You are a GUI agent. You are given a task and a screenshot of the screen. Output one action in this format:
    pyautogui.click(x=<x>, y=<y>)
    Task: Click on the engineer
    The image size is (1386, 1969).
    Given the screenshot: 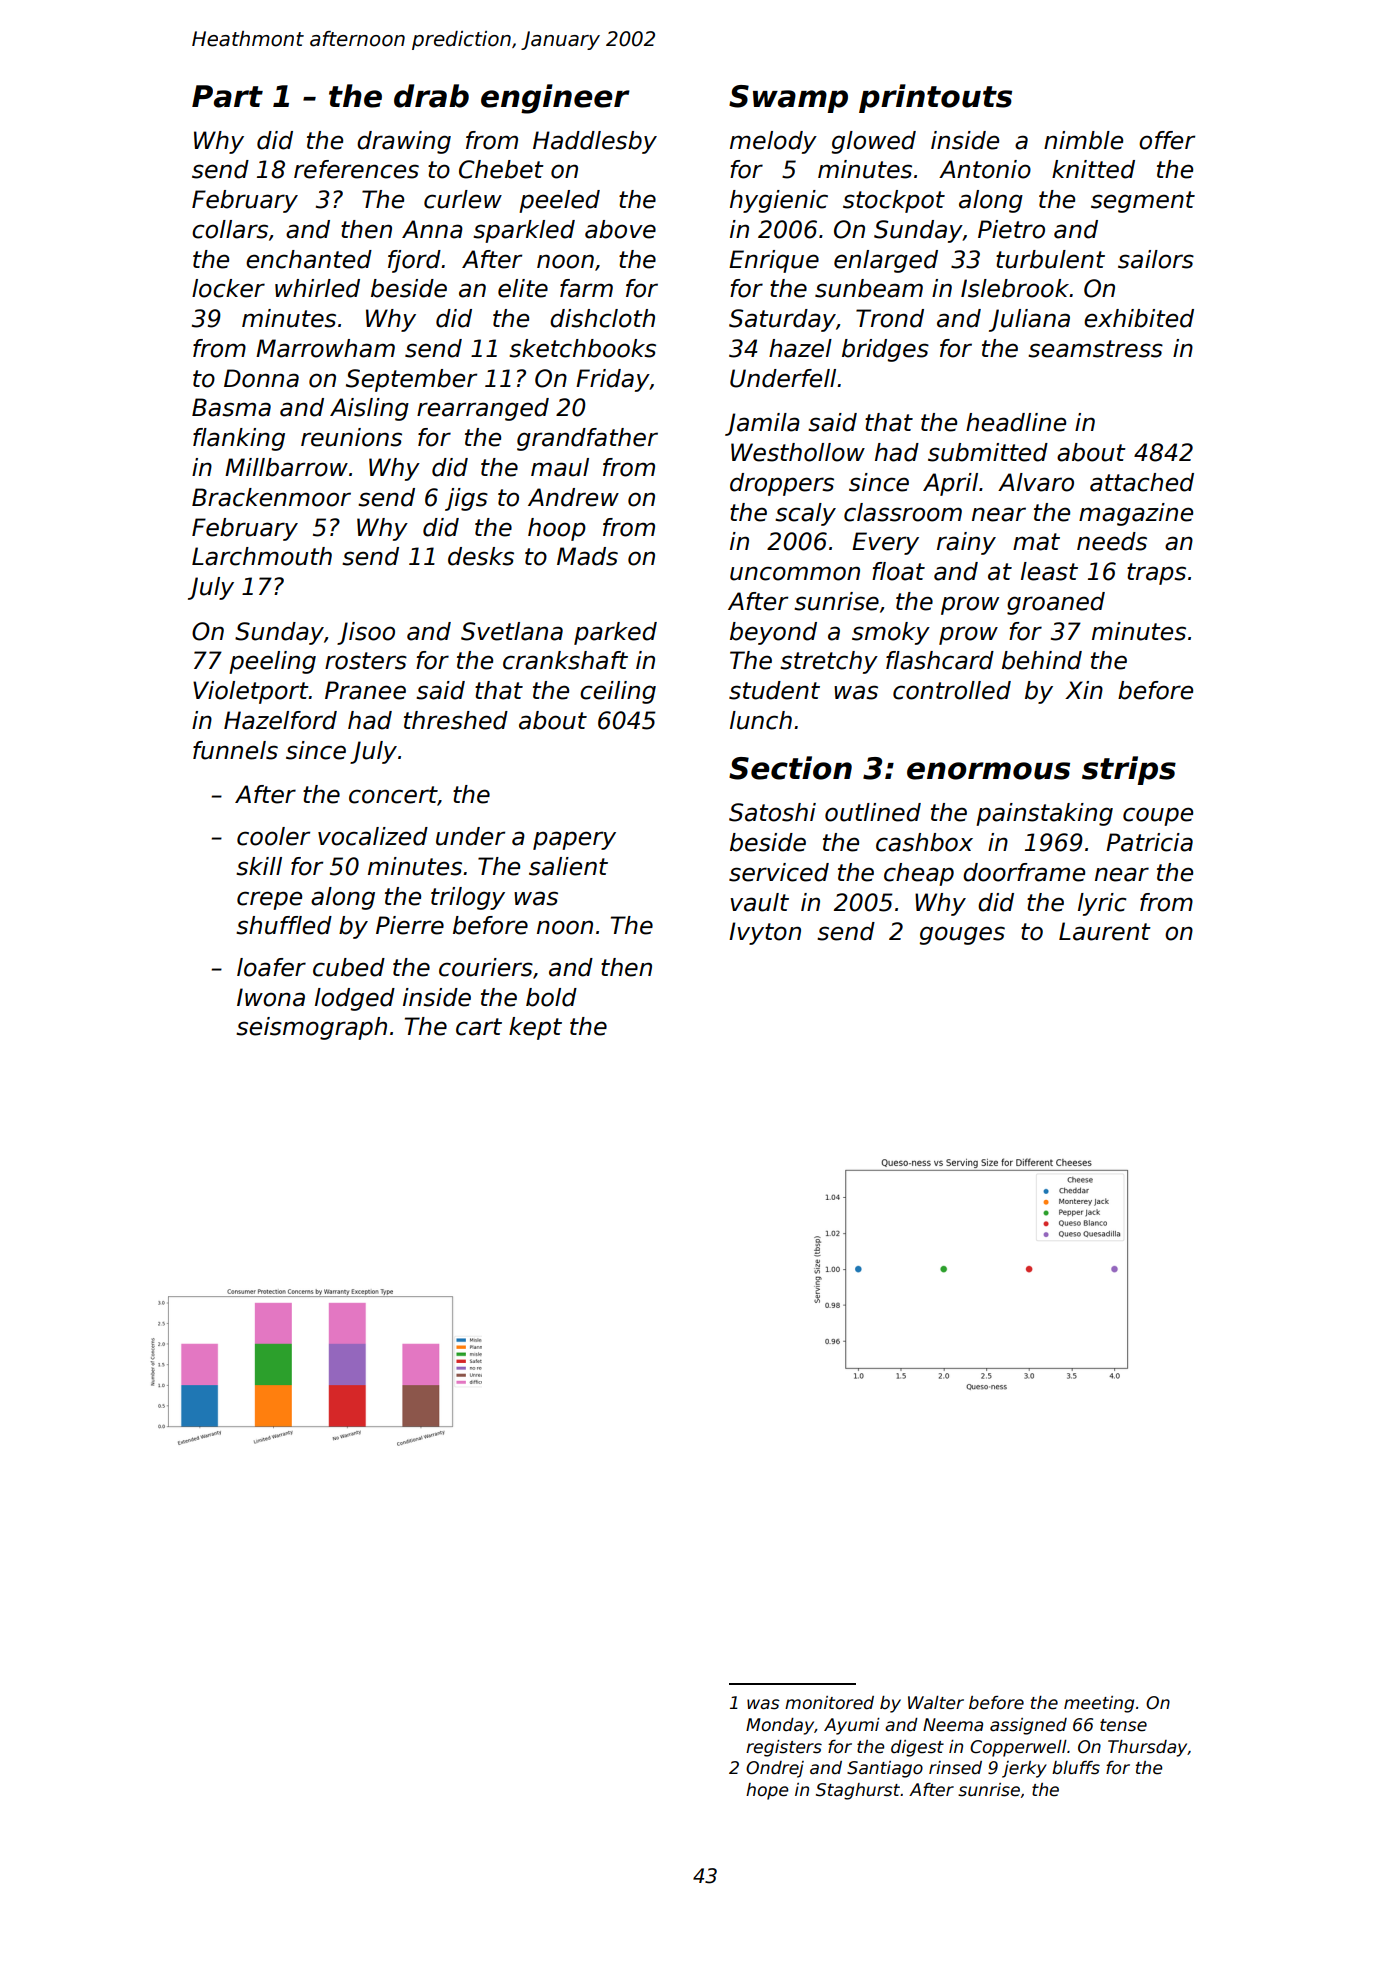 What is the action you would take?
    pyautogui.click(x=555, y=99)
